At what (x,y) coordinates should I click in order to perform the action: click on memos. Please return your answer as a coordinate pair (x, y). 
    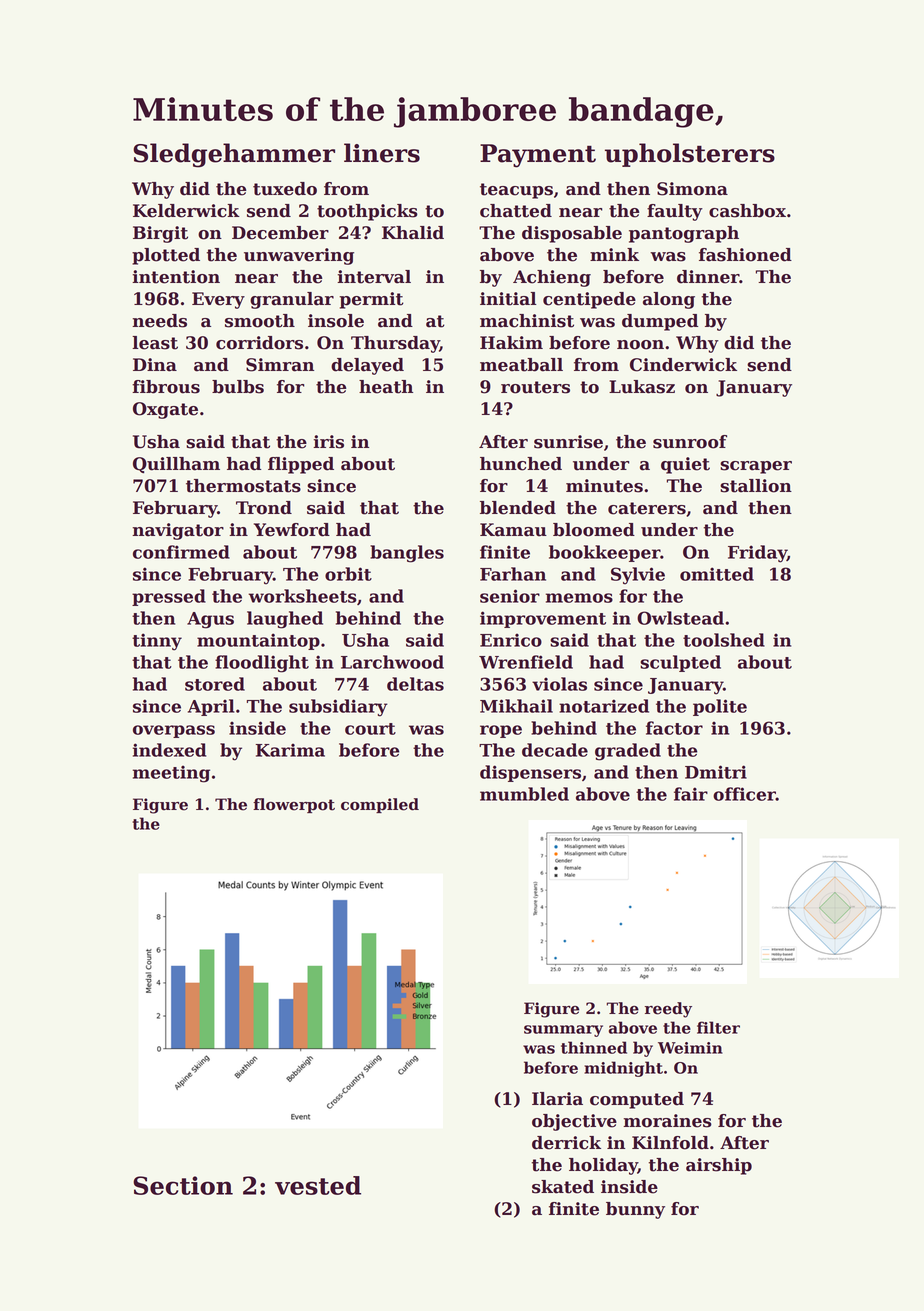
    Looking at the image, I should click on (579, 598).
